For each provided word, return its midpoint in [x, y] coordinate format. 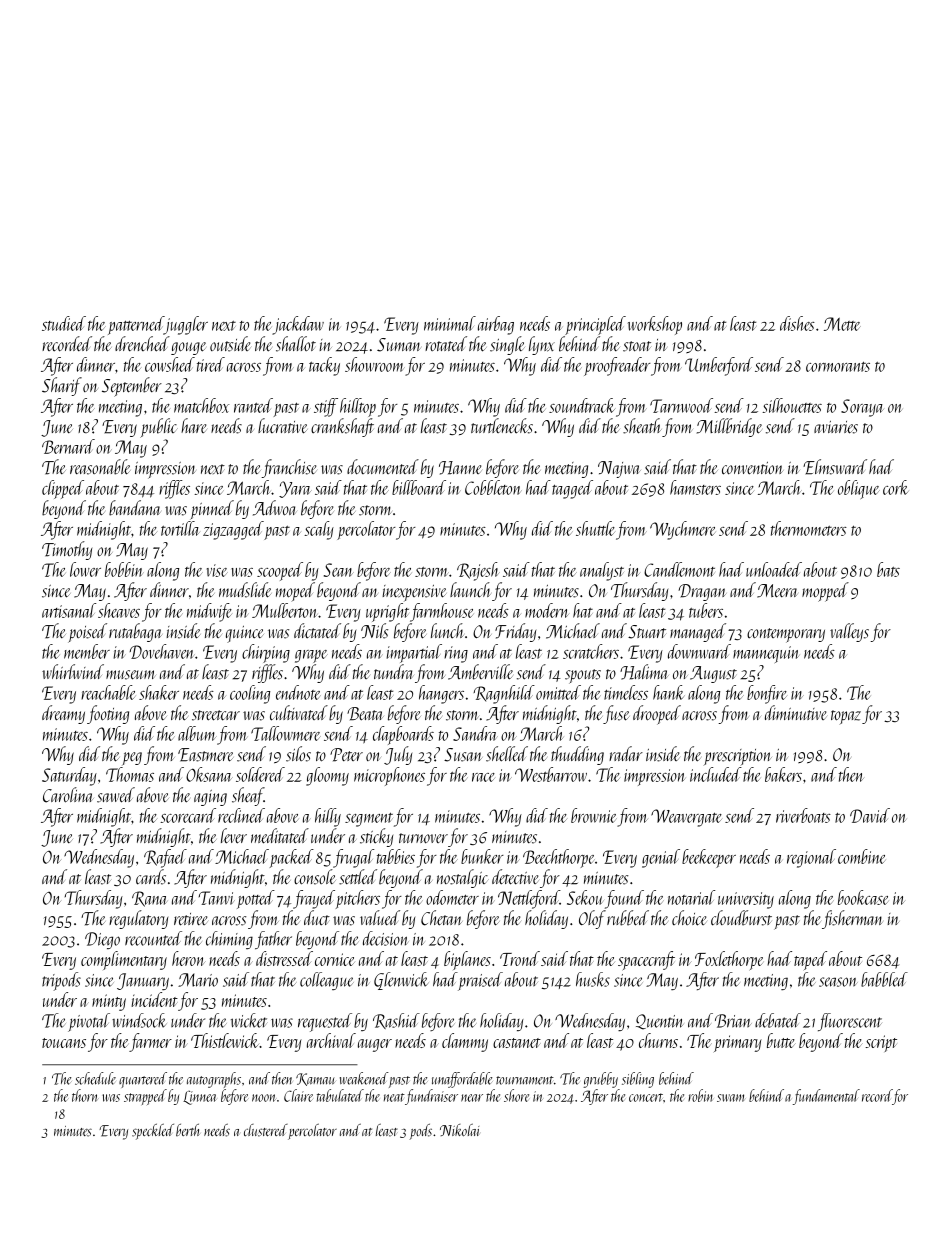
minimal [450, 323]
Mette [842, 324]
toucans [64, 1043]
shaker [159, 692]
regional [811, 858]
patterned [136, 325]
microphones [389, 776]
